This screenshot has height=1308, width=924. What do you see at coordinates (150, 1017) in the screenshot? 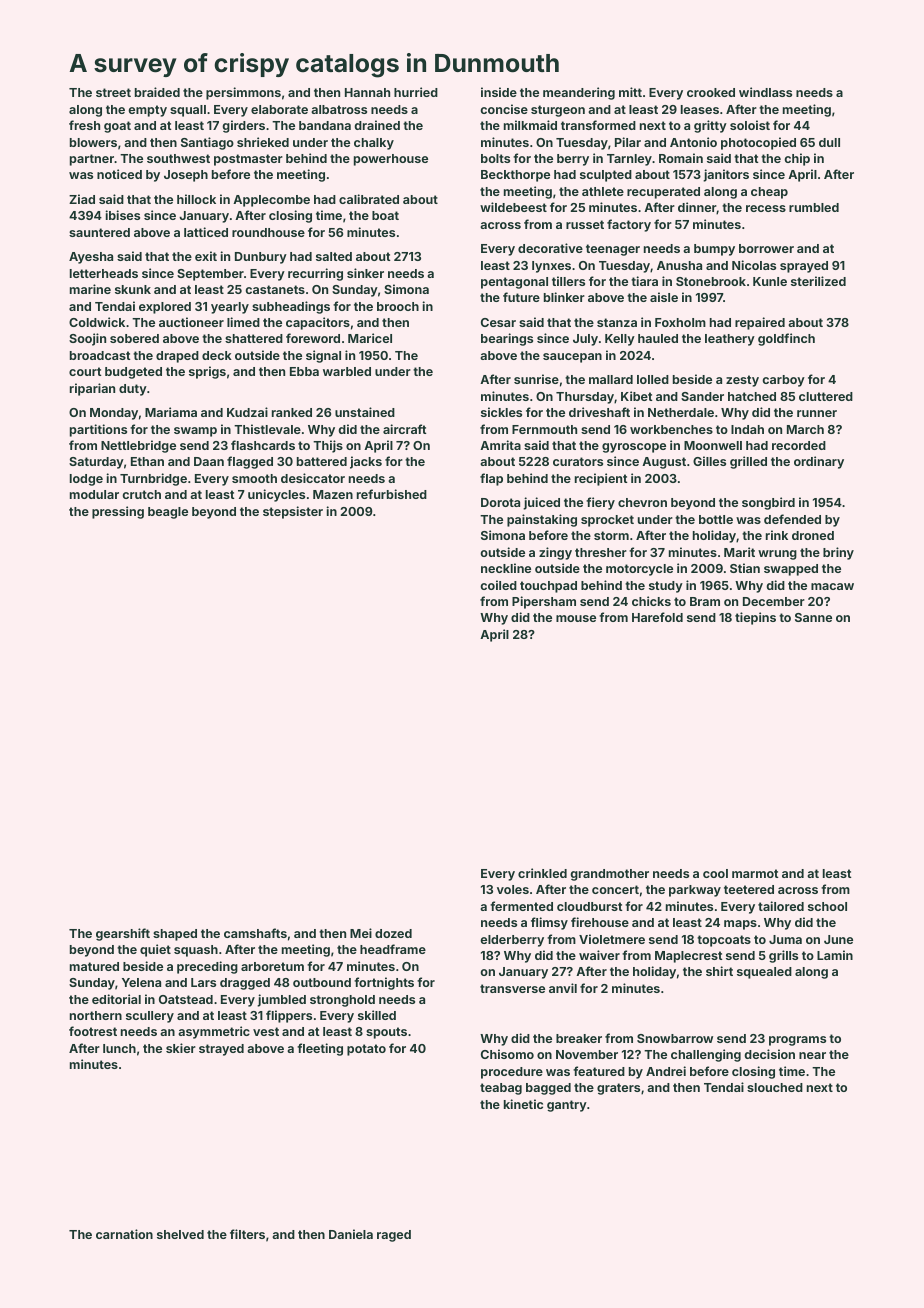
I see `scullery` at bounding box center [150, 1017].
